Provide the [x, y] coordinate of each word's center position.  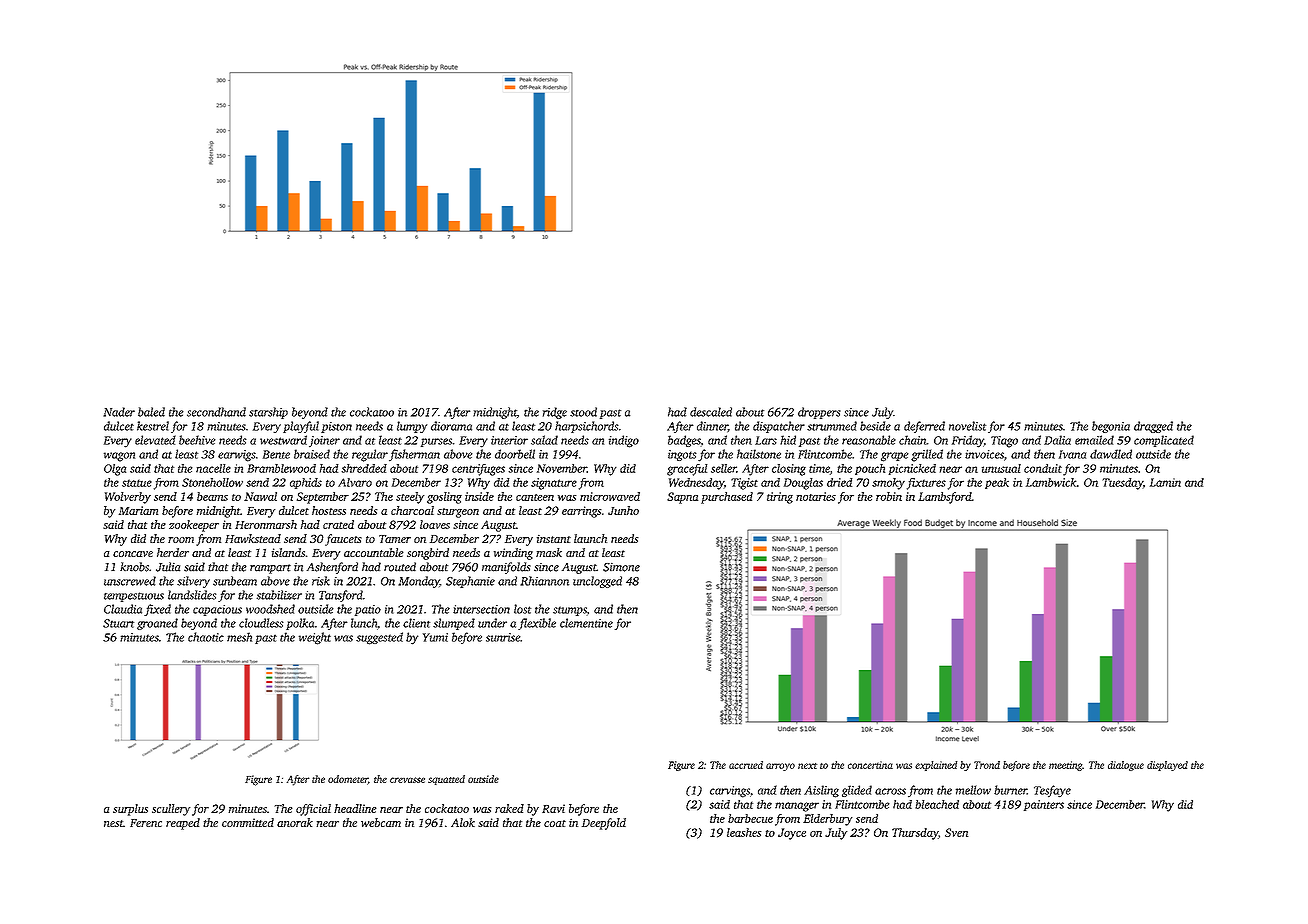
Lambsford [945, 498]
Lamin [1165, 482]
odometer [348, 780]
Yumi [435, 637]
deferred [924, 427]
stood [583, 412]
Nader [119, 412]
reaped [183, 824]
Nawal [260, 496]
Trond [987, 765]
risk [321, 581]
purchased [727, 498]
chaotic [206, 637]
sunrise [503, 637]
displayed [1167, 766]
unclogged [597, 582]
